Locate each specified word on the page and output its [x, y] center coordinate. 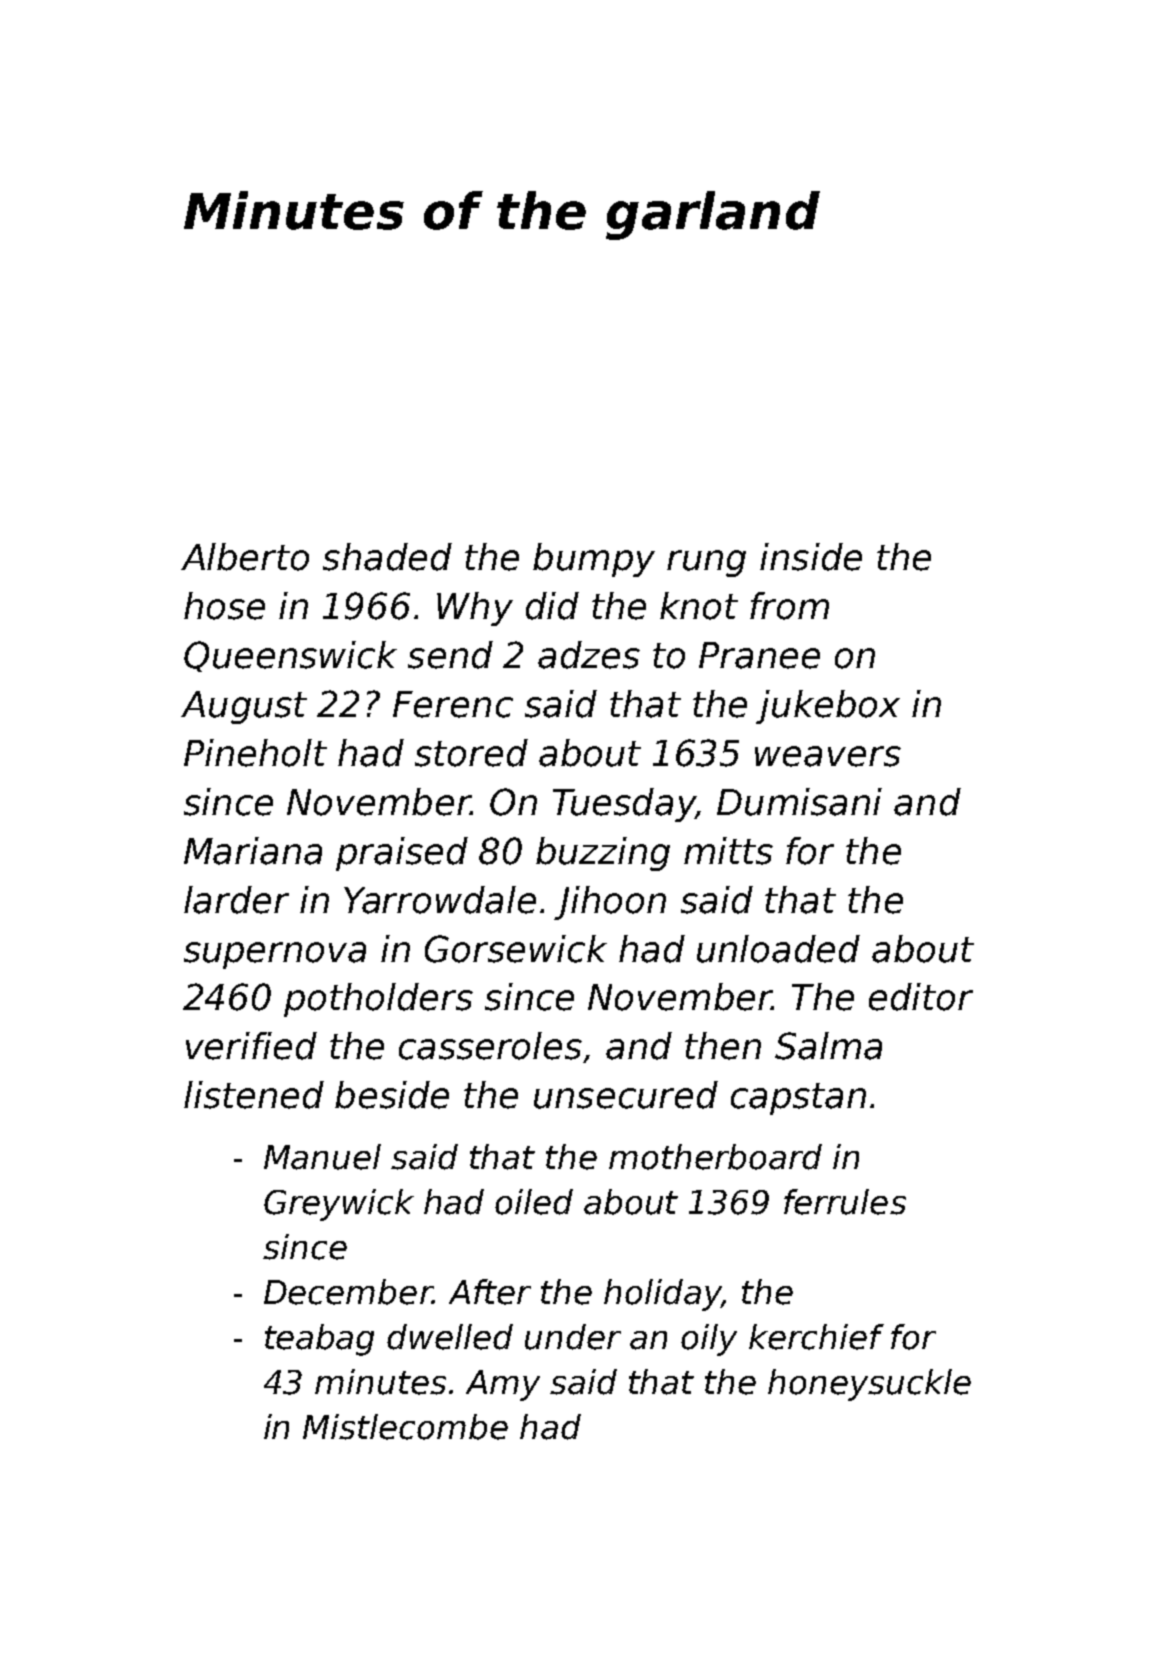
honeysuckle [869, 1385]
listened [254, 1095]
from [789, 606]
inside [811, 557]
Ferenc [453, 704]
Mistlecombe [405, 1427]
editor [921, 997]
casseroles [490, 1046]
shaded [387, 557]
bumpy [594, 560]
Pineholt [255, 753]
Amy [503, 1385]
